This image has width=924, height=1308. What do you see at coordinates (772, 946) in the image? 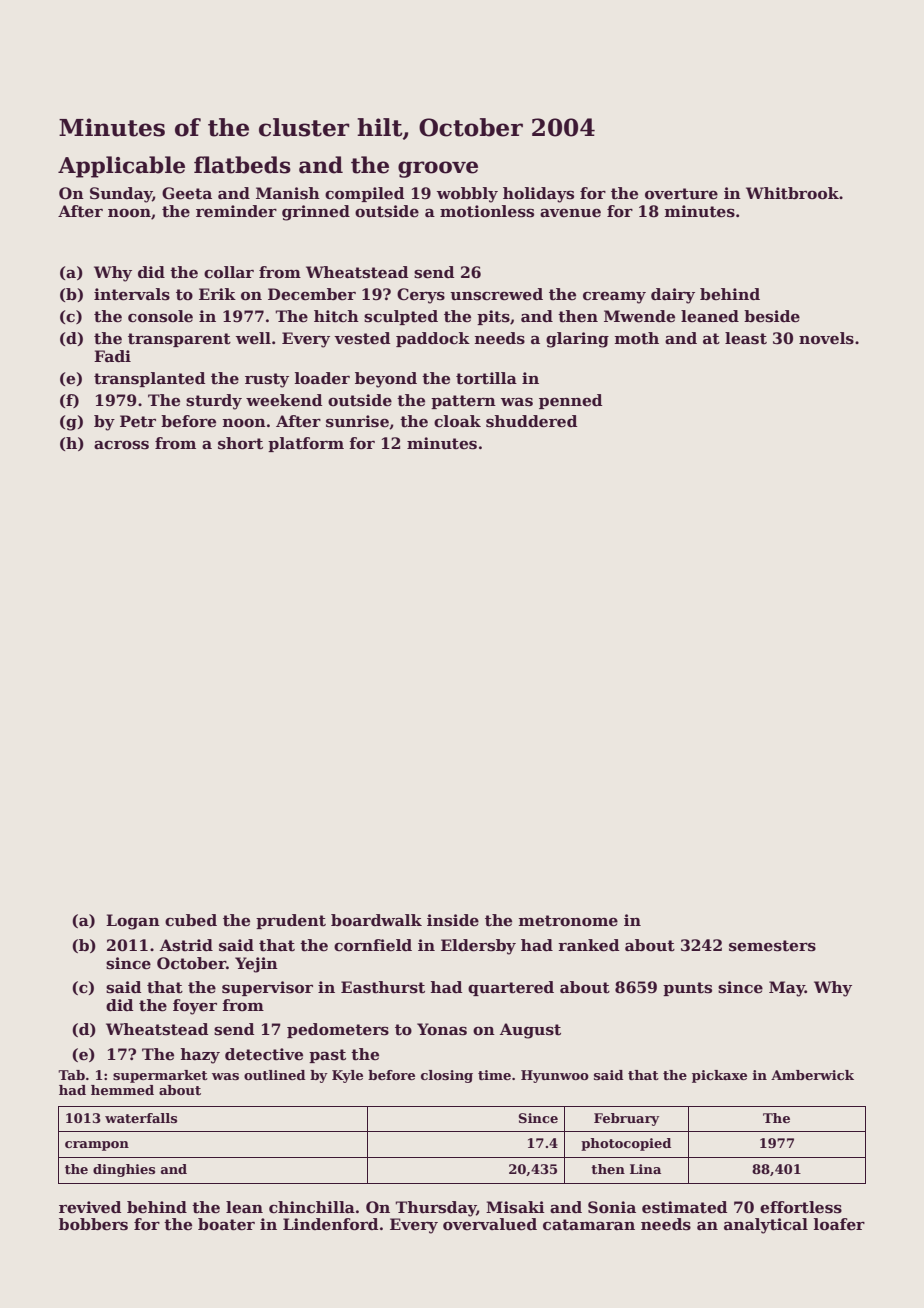
I see `semesters` at bounding box center [772, 946].
